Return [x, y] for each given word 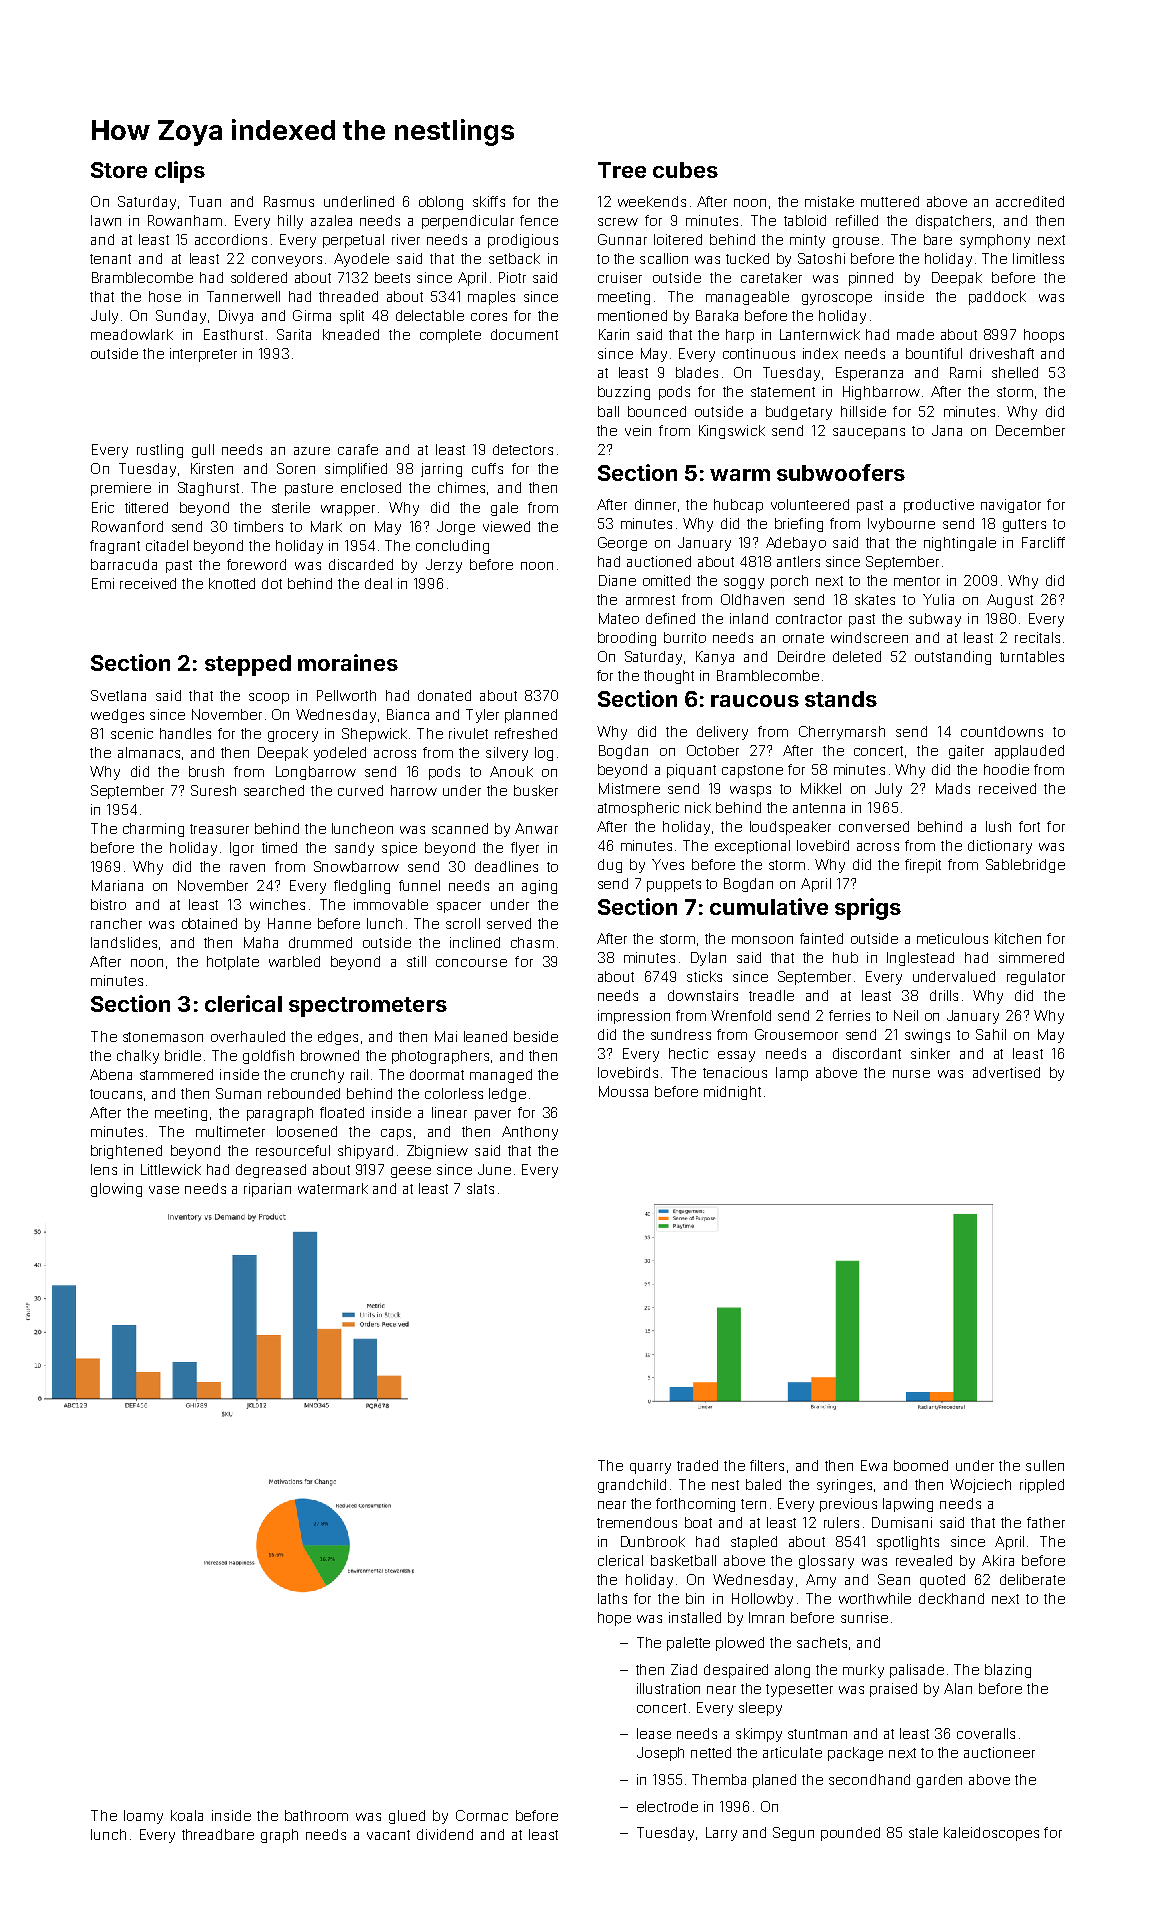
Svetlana [118, 695]
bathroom [316, 1815]
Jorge [456, 528]
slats [480, 1188]
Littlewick [171, 1169]
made [915, 334]
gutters [1024, 525]
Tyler [482, 716]
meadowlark [132, 334]
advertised [1006, 1072]
